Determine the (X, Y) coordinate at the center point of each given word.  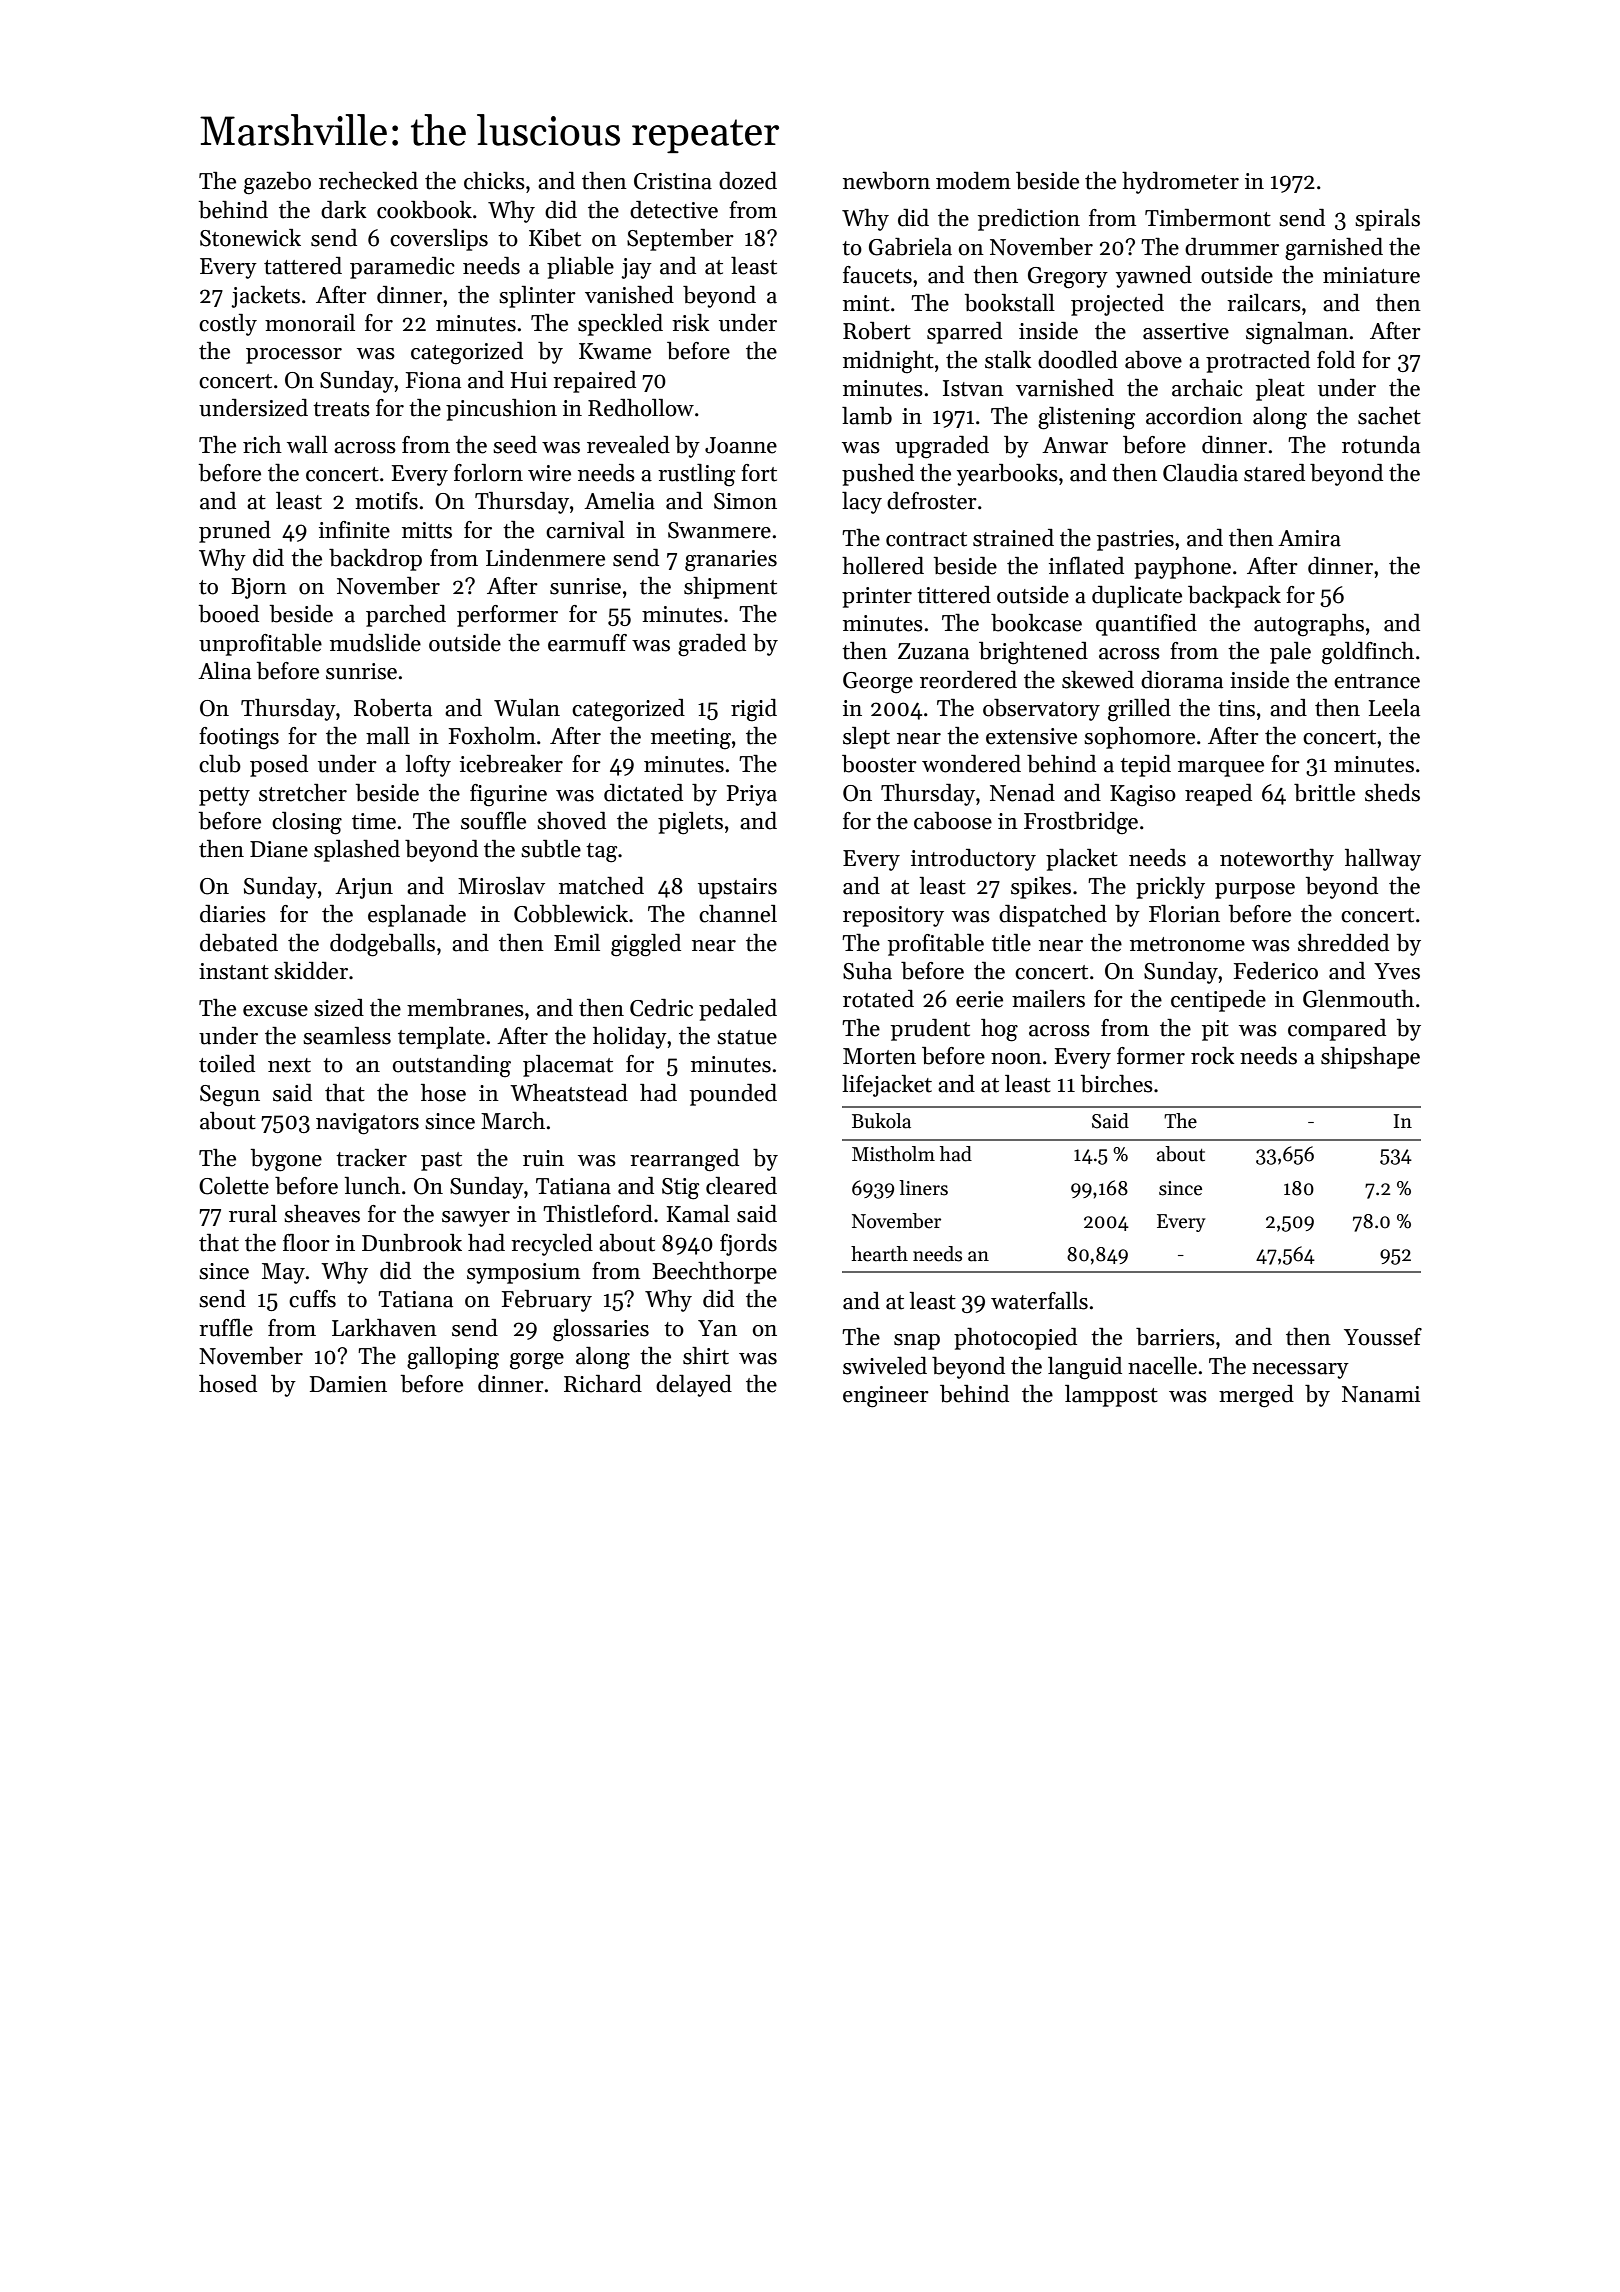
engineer (886, 1397)
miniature (1371, 275)
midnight (888, 362)
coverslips (439, 240)
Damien (348, 1384)
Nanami (1381, 1394)
